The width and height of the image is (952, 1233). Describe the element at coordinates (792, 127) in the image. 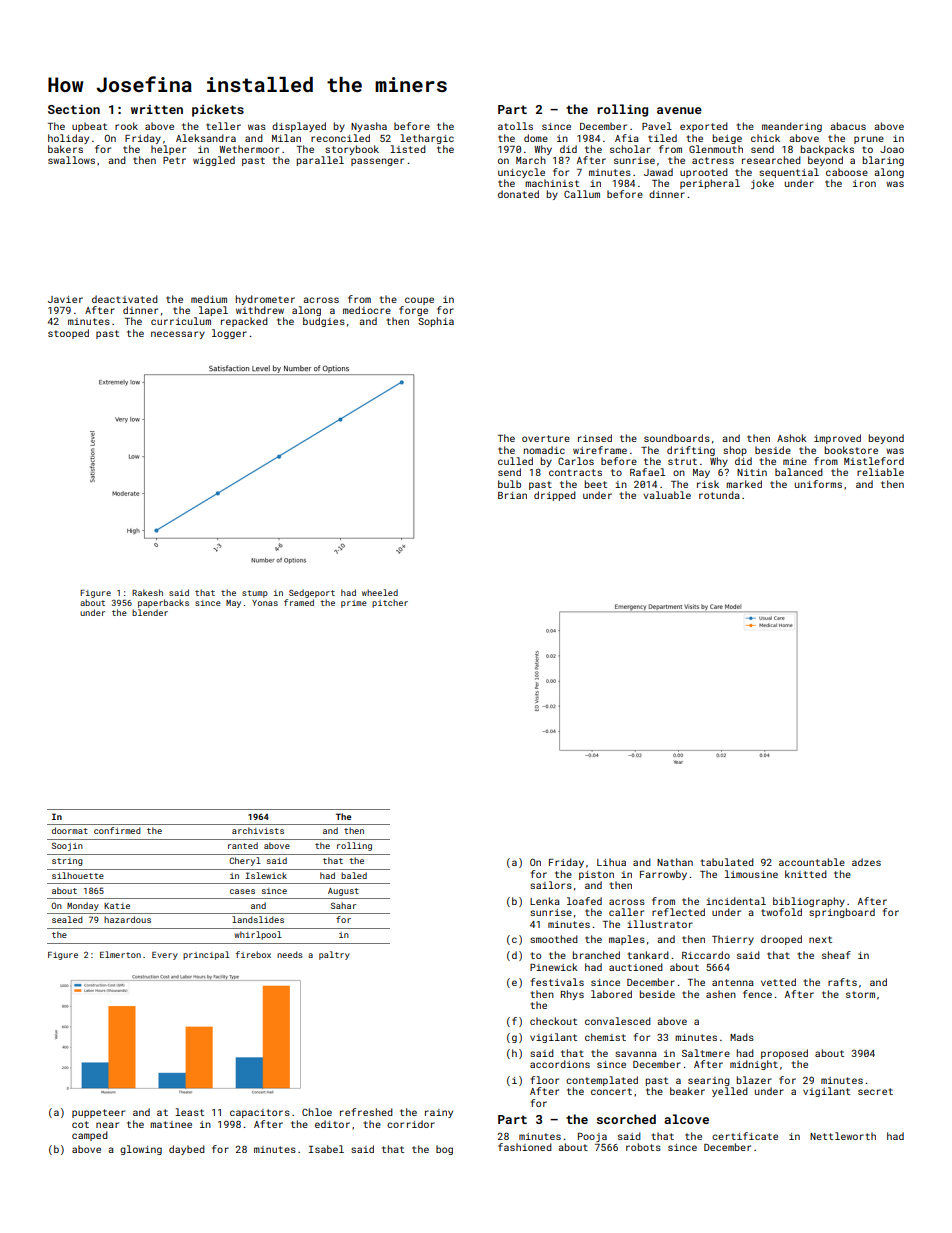

I see `meandering` at that location.
